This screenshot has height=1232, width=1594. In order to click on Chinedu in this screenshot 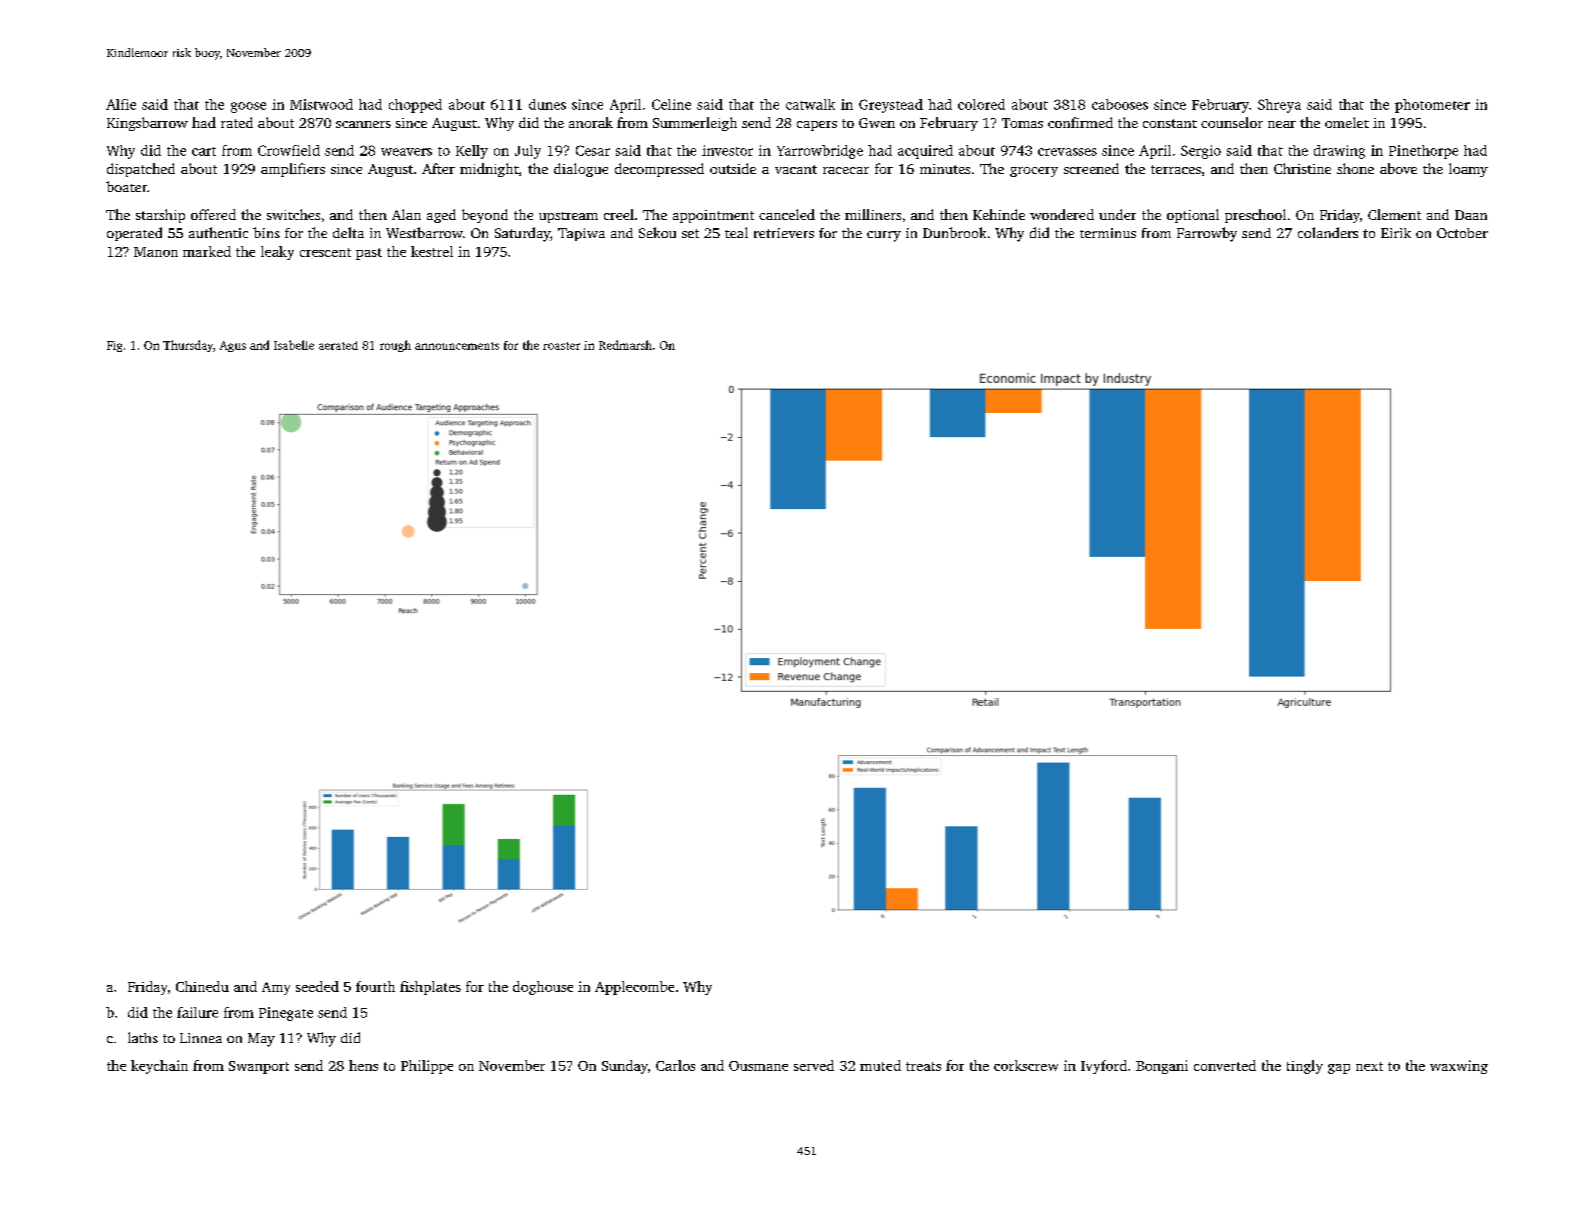, I will do `click(202, 986)`.
